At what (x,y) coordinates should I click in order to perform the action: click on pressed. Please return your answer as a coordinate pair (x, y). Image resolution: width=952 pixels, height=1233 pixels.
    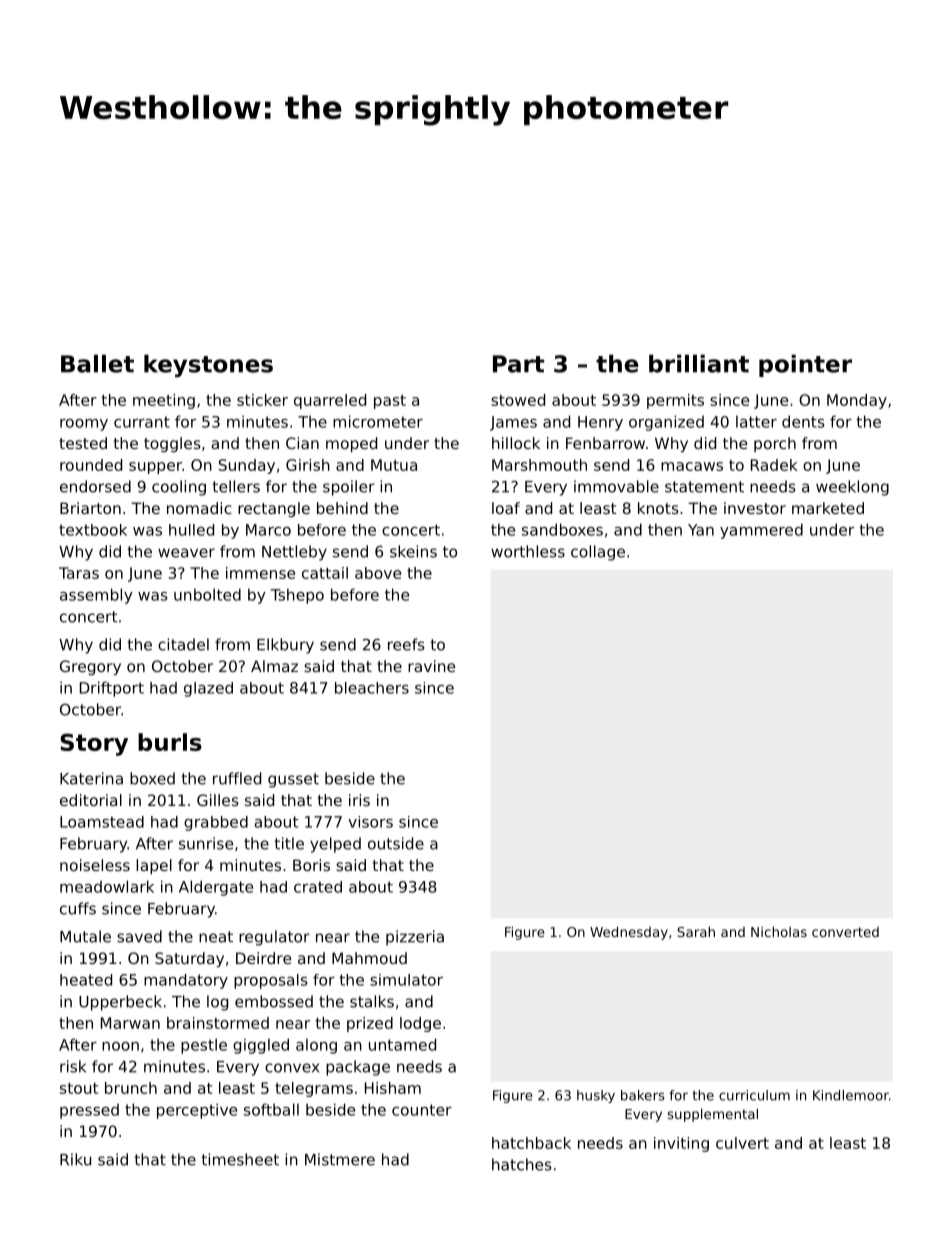
    Looking at the image, I should click on (89, 1111).
